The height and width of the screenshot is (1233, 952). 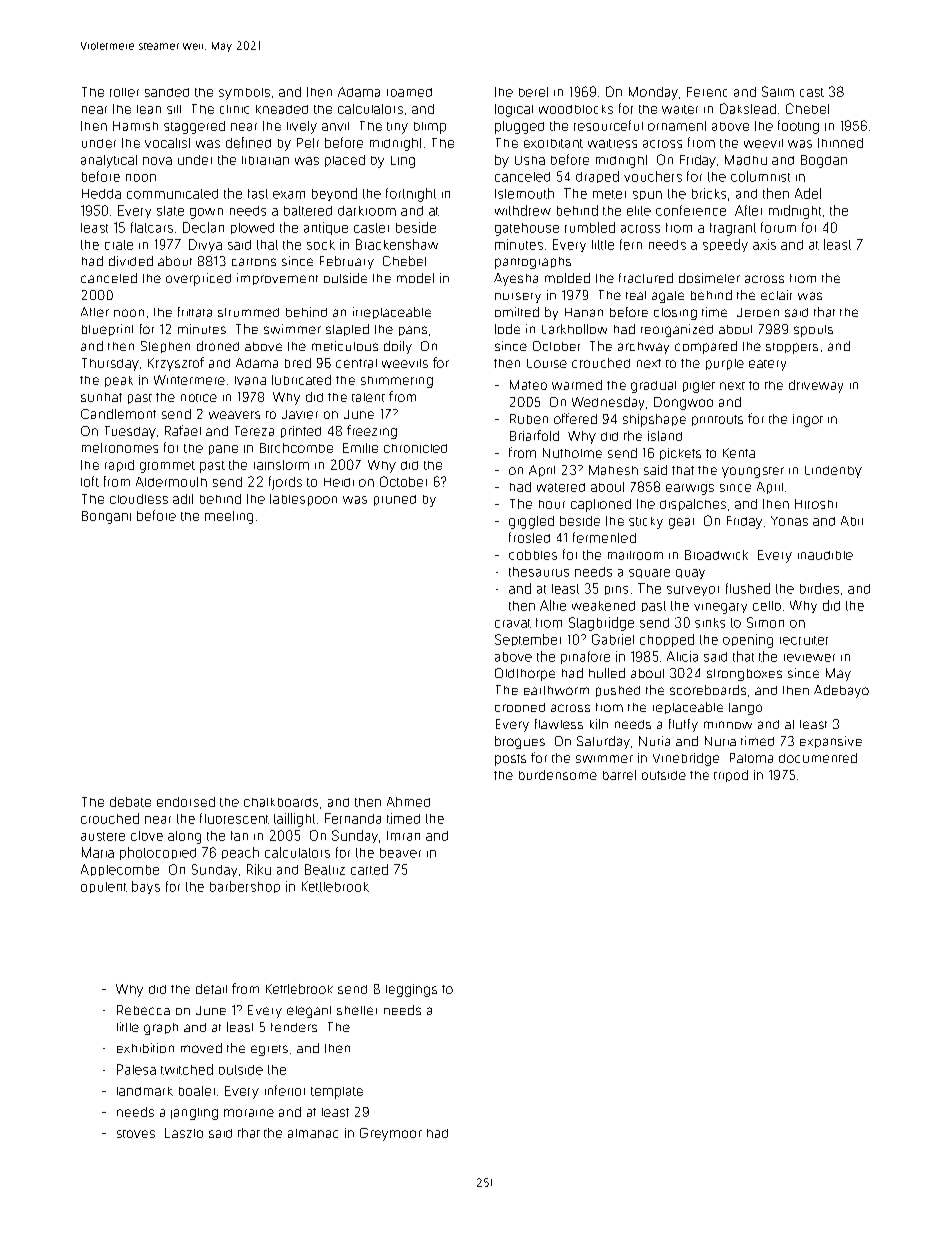 I want to click on hour, so click(x=552, y=504).
